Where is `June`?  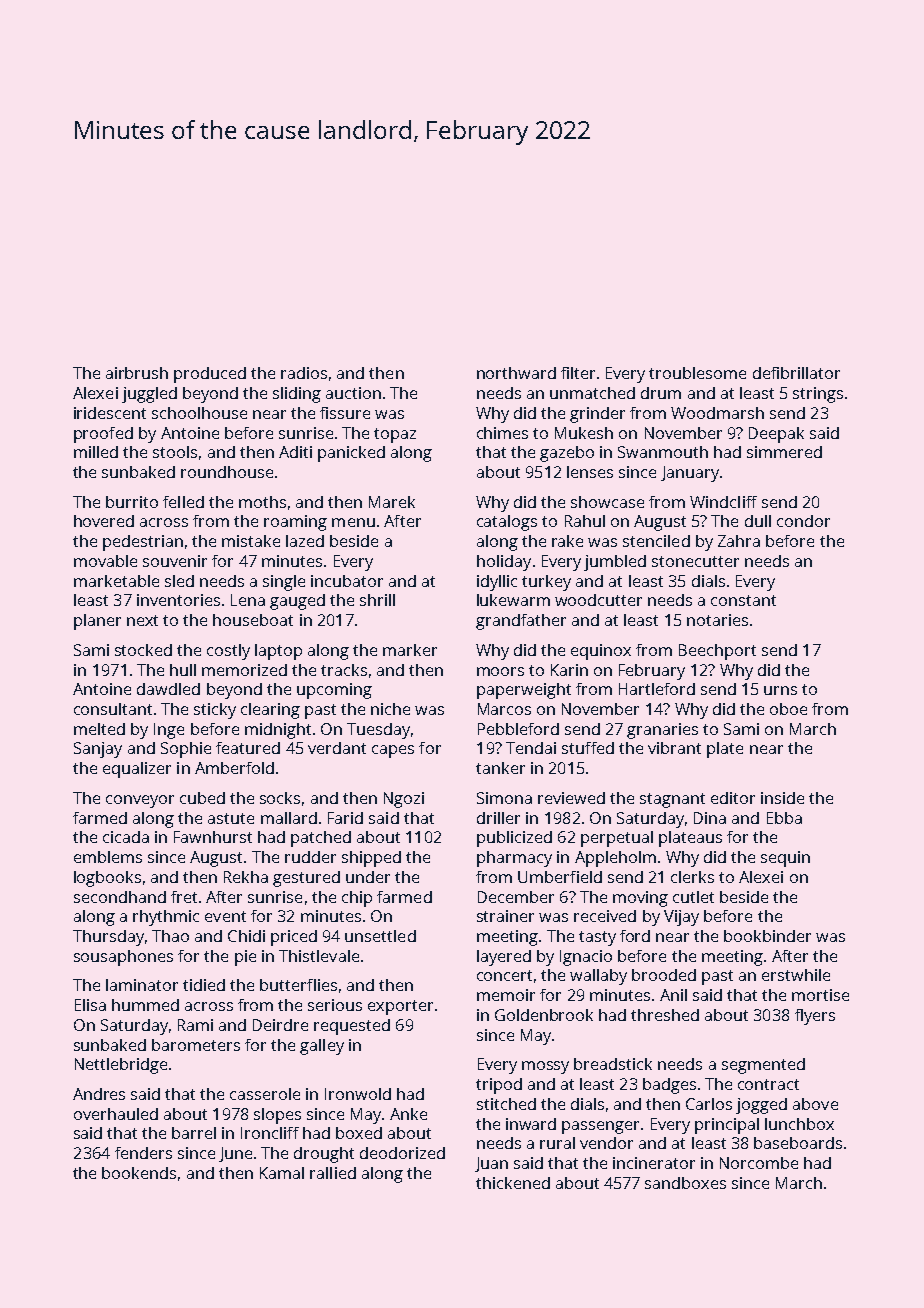
June is located at coordinates (235, 1154).
